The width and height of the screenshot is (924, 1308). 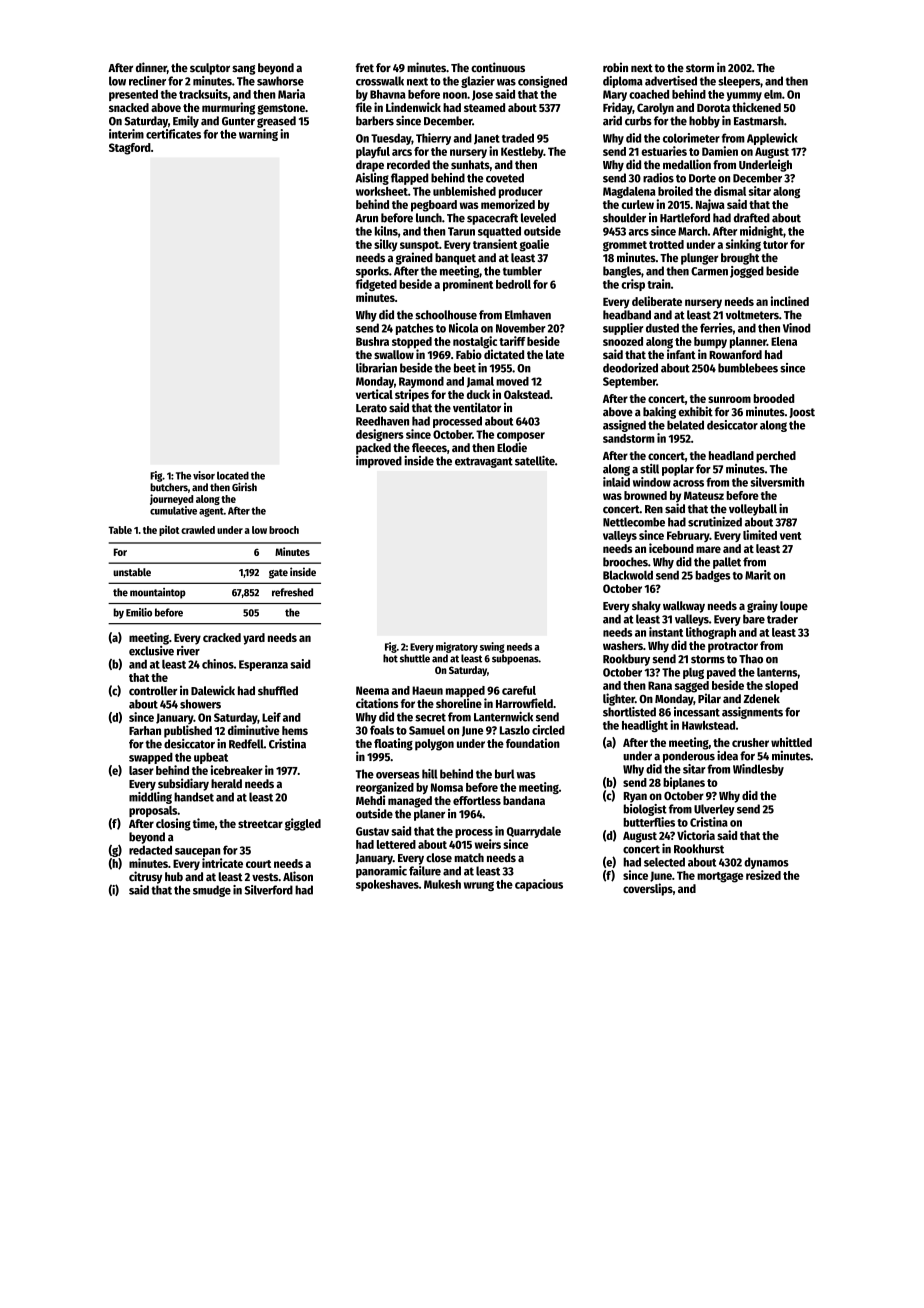 What do you see at coordinates (748, 368) in the screenshot?
I see `bumblebees` at bounding box center [748, 368].
